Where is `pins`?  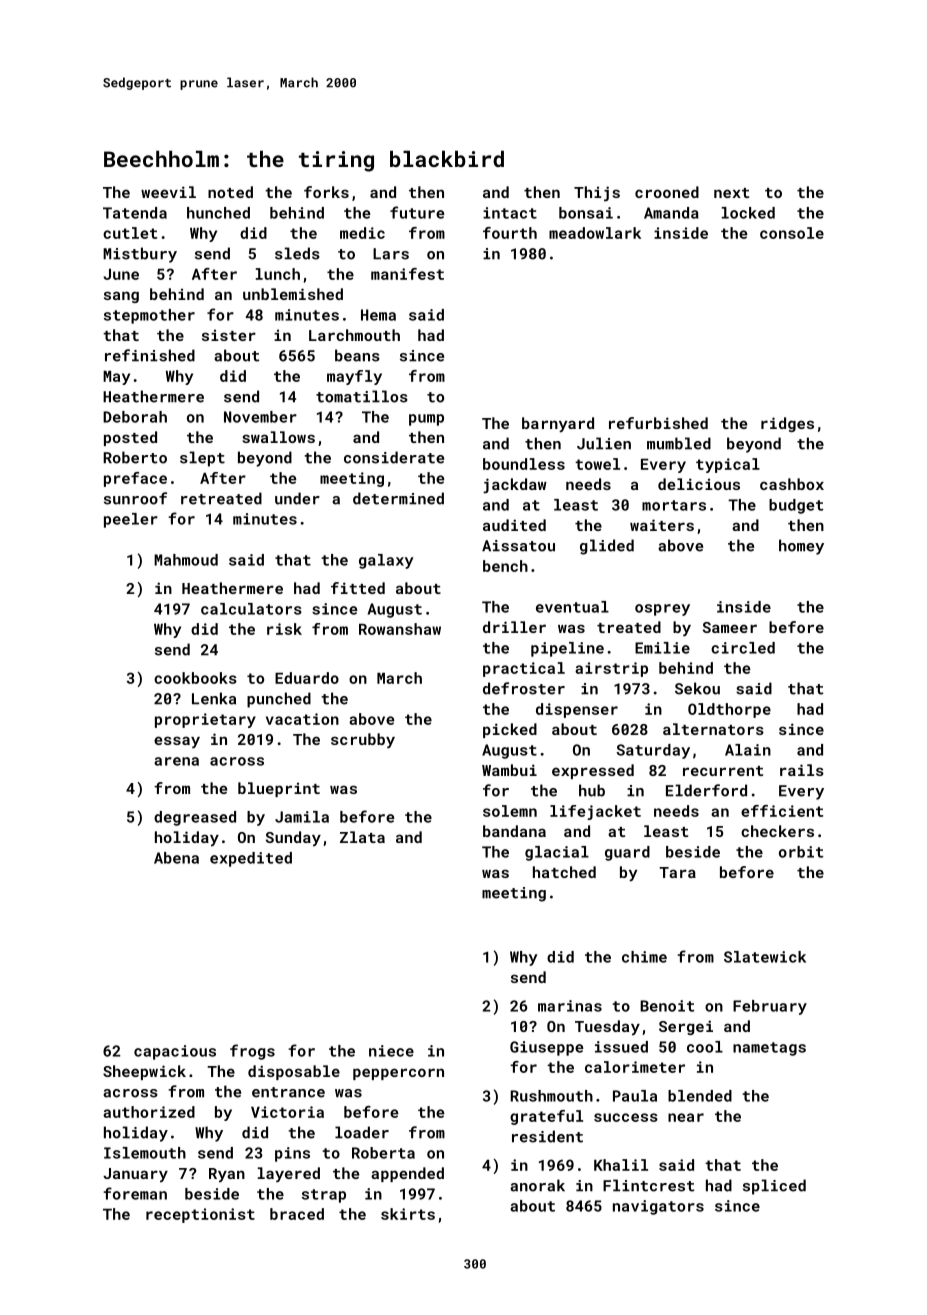
pins is located at coordinates (292, 1154).
